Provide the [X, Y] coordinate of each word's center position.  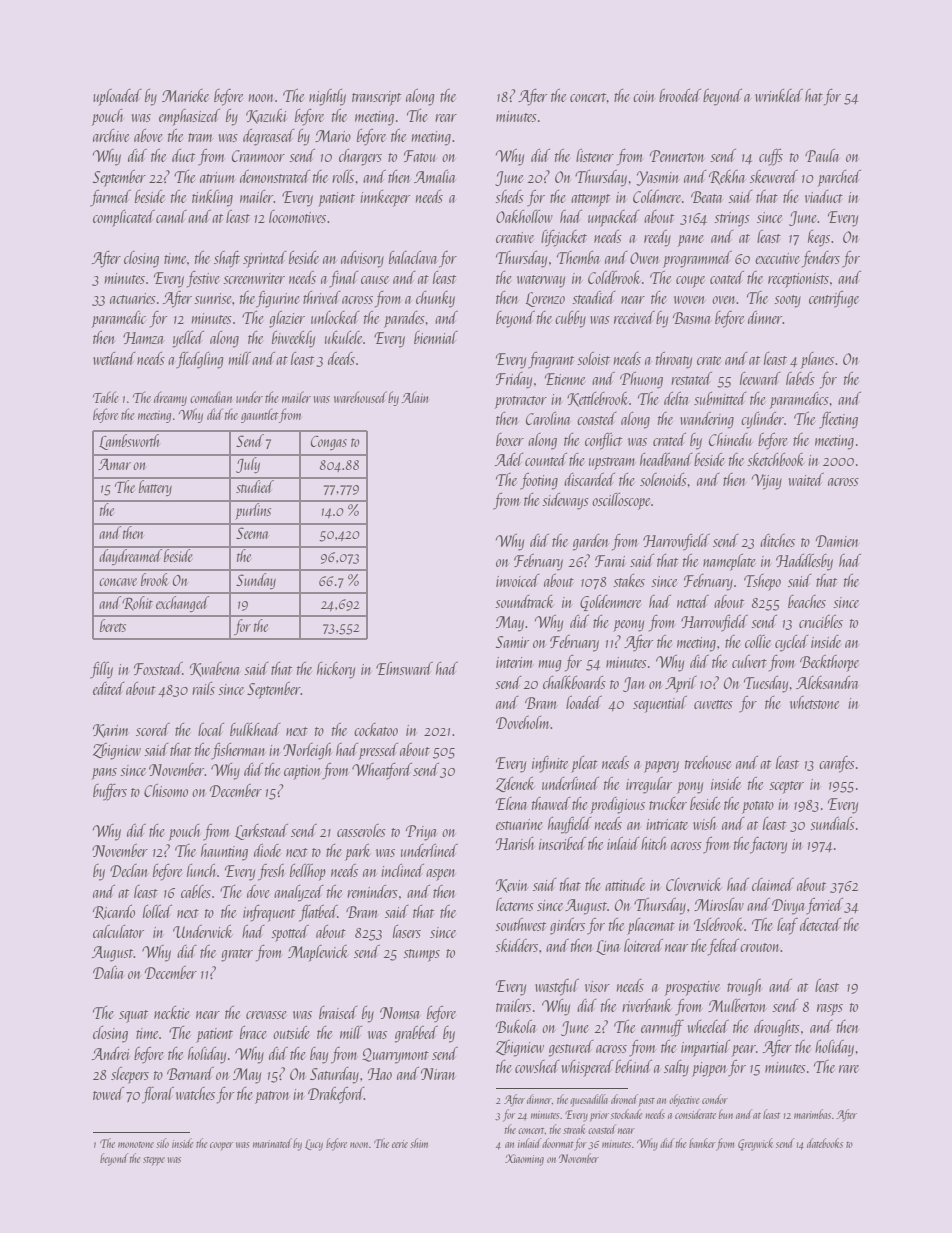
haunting [224, 852]
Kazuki [266, 116]
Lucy [314, 1145]
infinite [550, 764]
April [681, 684]
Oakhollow [524, 216]
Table [105, 397]
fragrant [551, 360]
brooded [680, 95]
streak [574, 1129]
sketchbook [776, 459]
